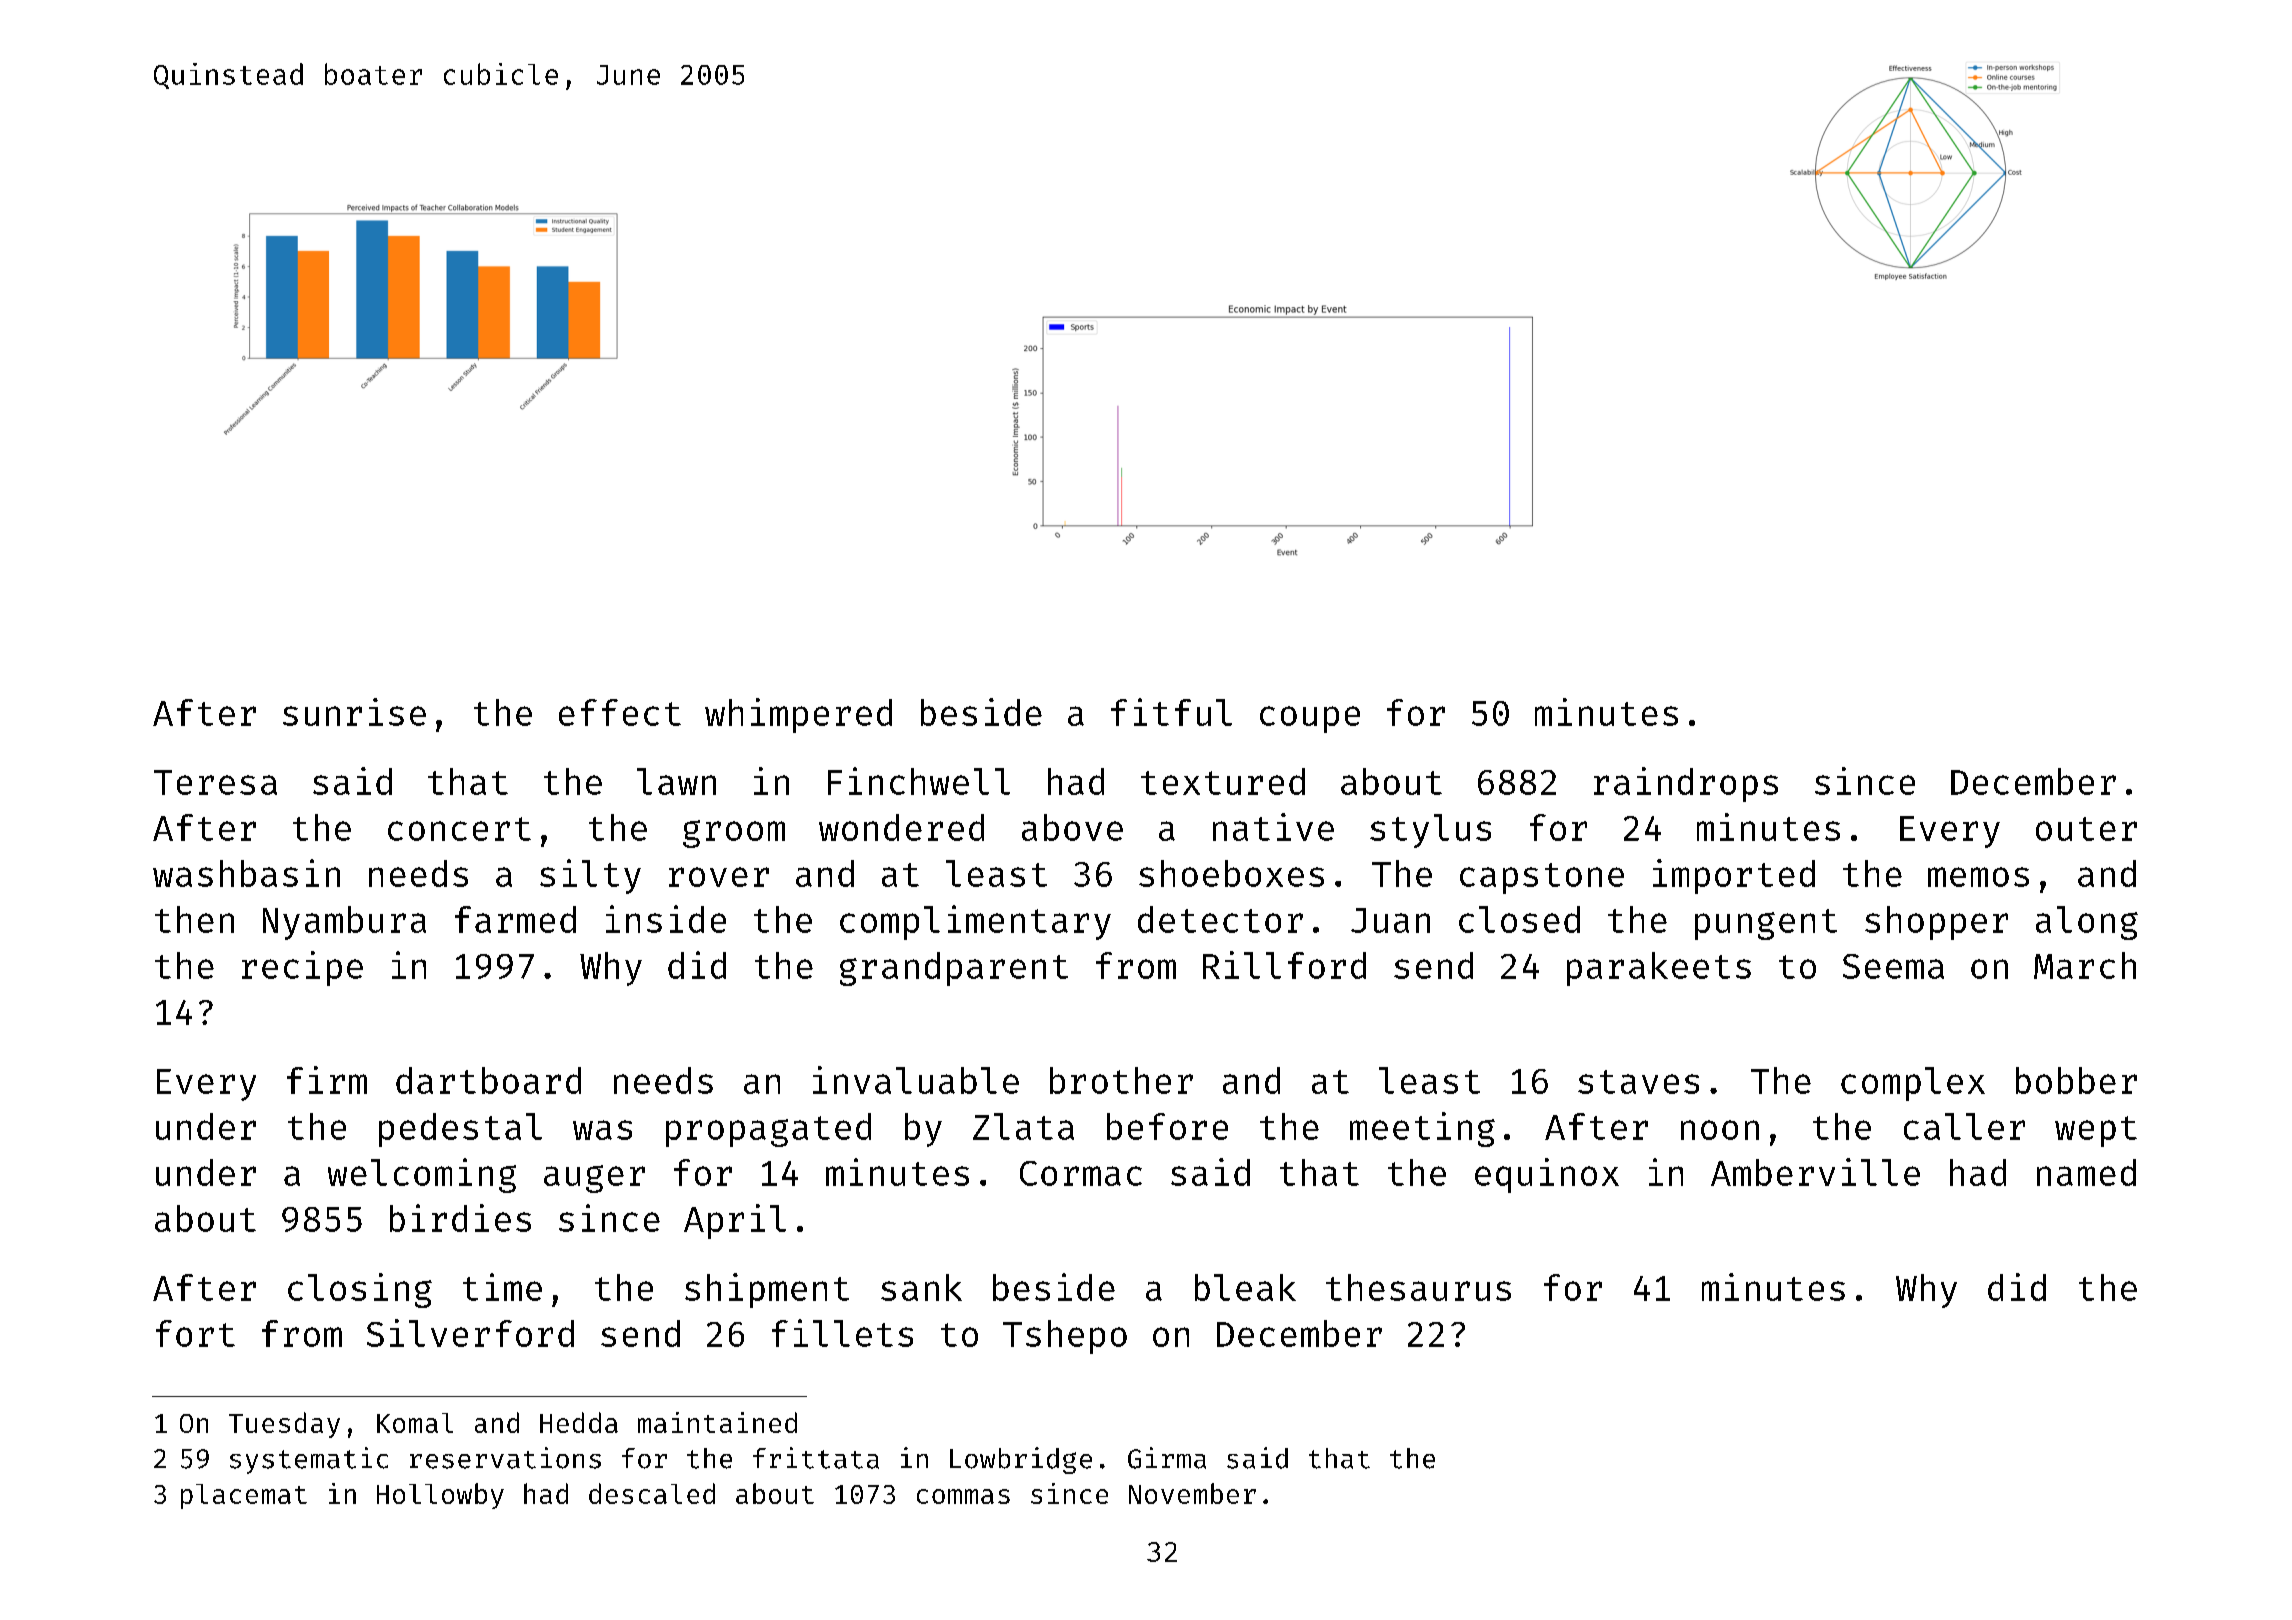 Image resolution: width=2292 pixels, height=1620 pixels. Describe the element at coordinates (1978, 877) in the document. I see `memos` at that location.
